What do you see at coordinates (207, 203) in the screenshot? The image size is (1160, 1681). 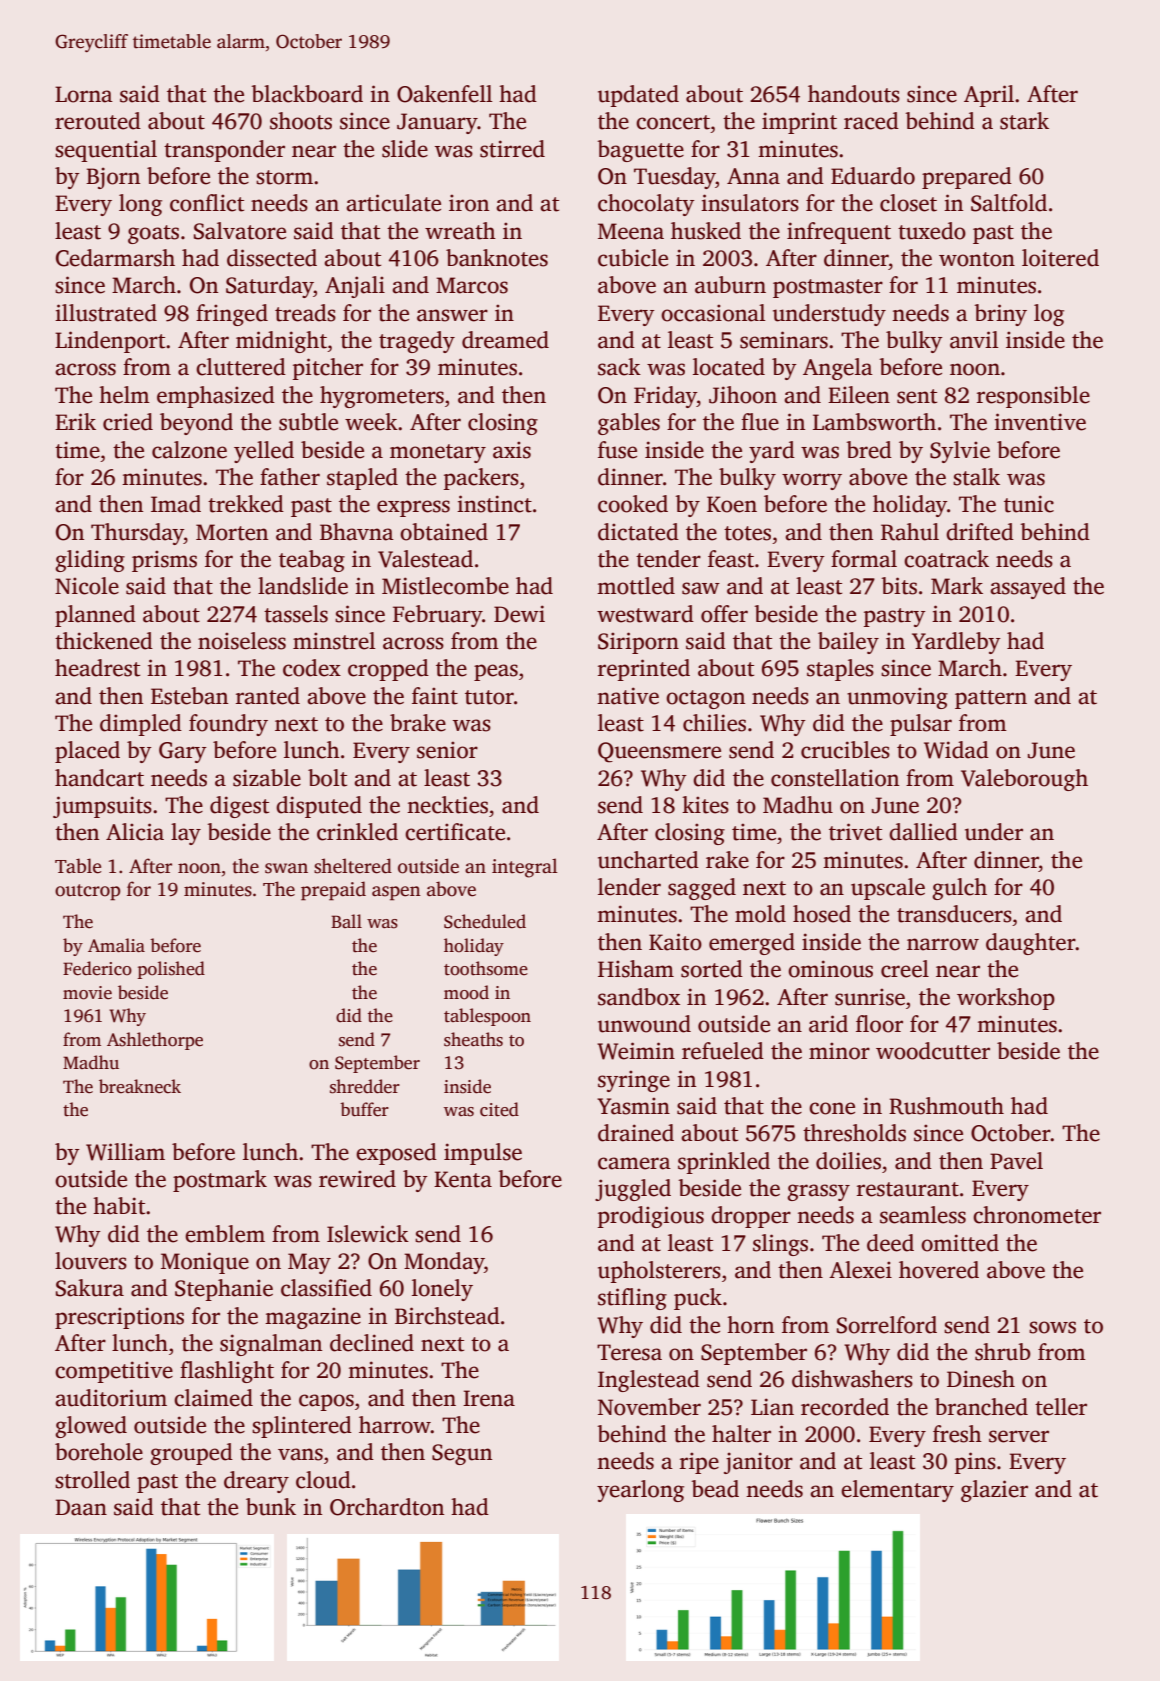 I see `conflict` at bounding box center [207, 203].
